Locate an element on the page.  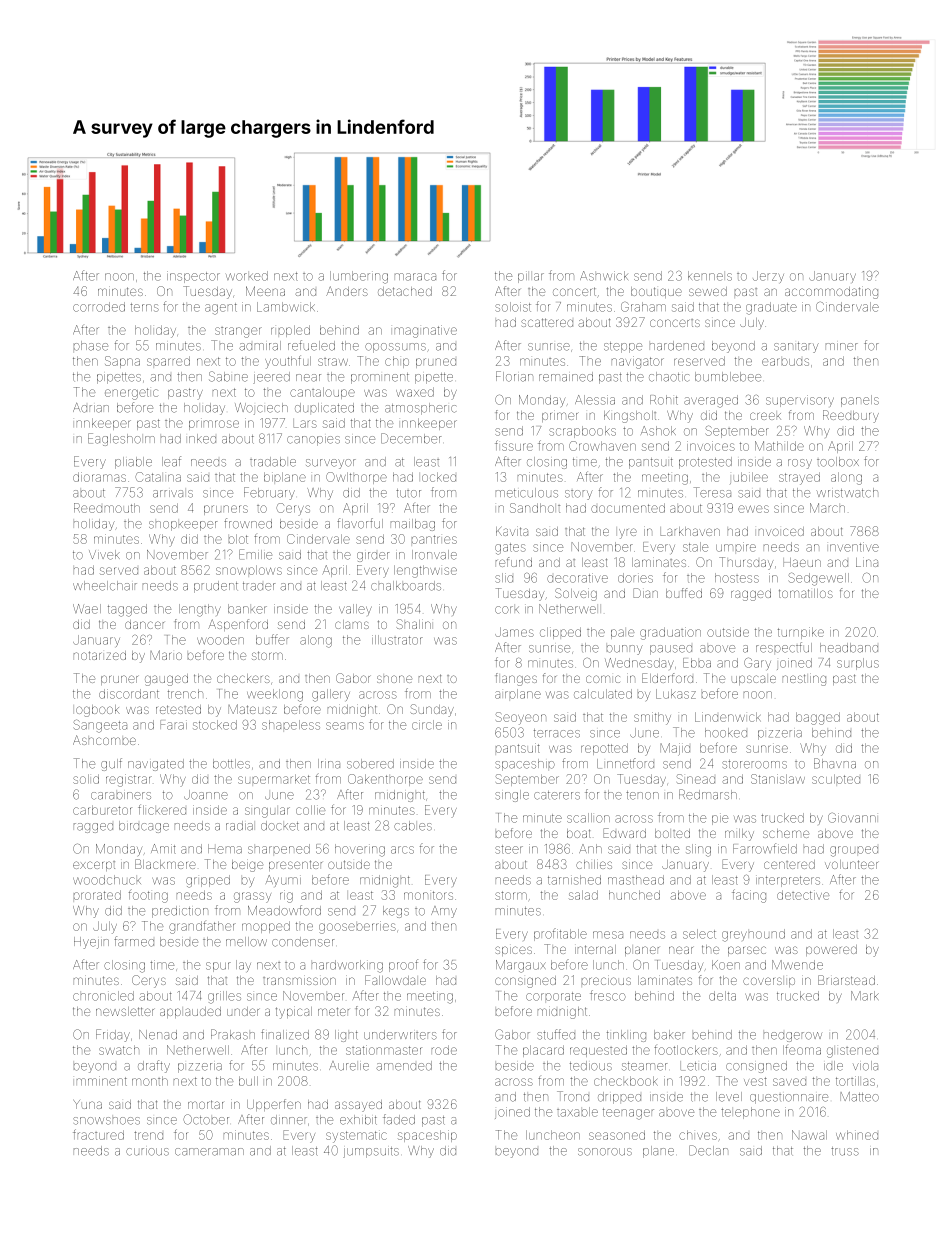
cameraman is located at coordinates (209, 1152).
